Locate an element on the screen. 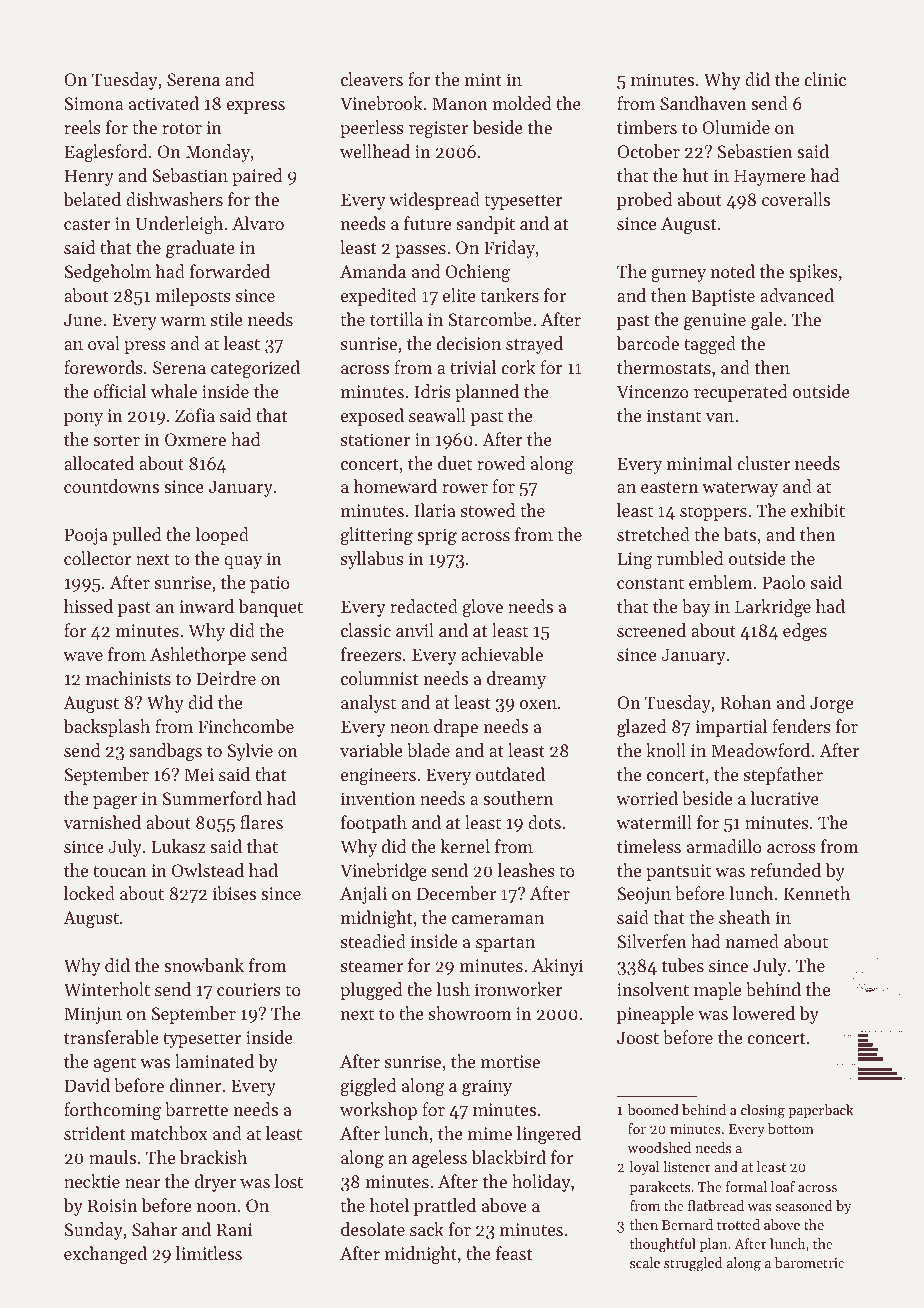  feast is located at coordinates (514, 1253).
